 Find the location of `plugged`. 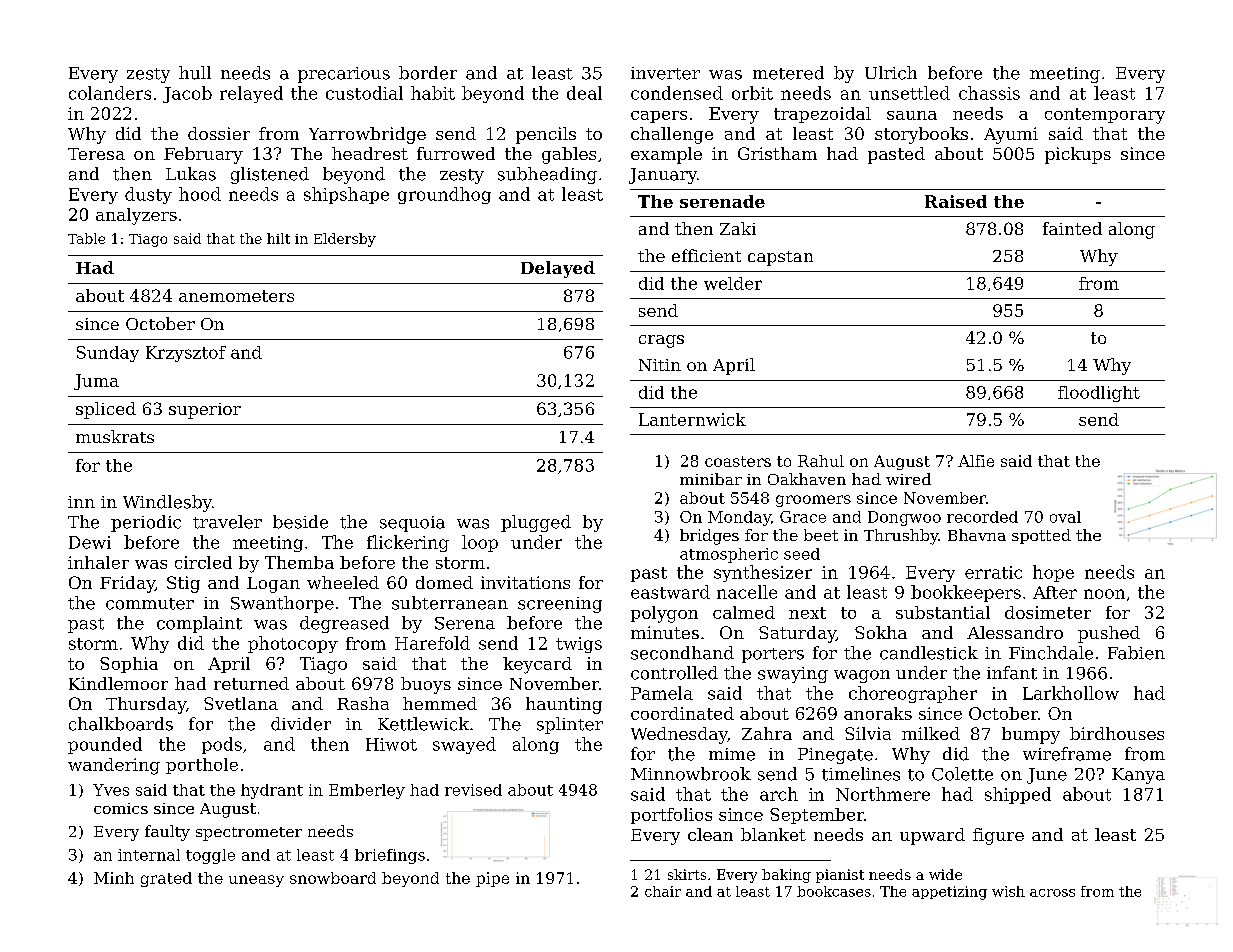

plugged is located at coordinates (536, 523).
